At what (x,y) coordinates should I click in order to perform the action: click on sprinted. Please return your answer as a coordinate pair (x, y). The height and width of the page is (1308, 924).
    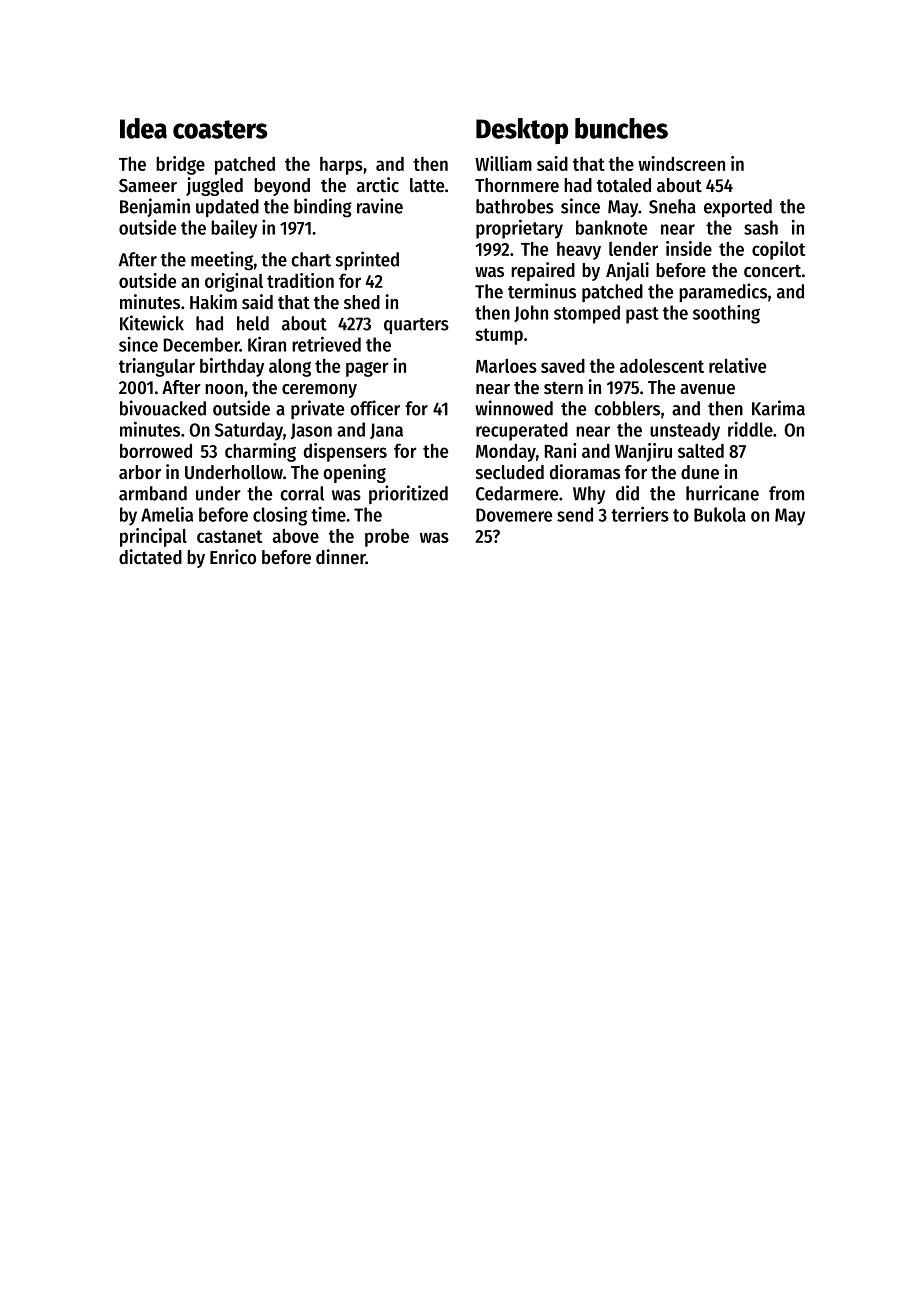
    Looking at the image, I should click on (367, 260).
